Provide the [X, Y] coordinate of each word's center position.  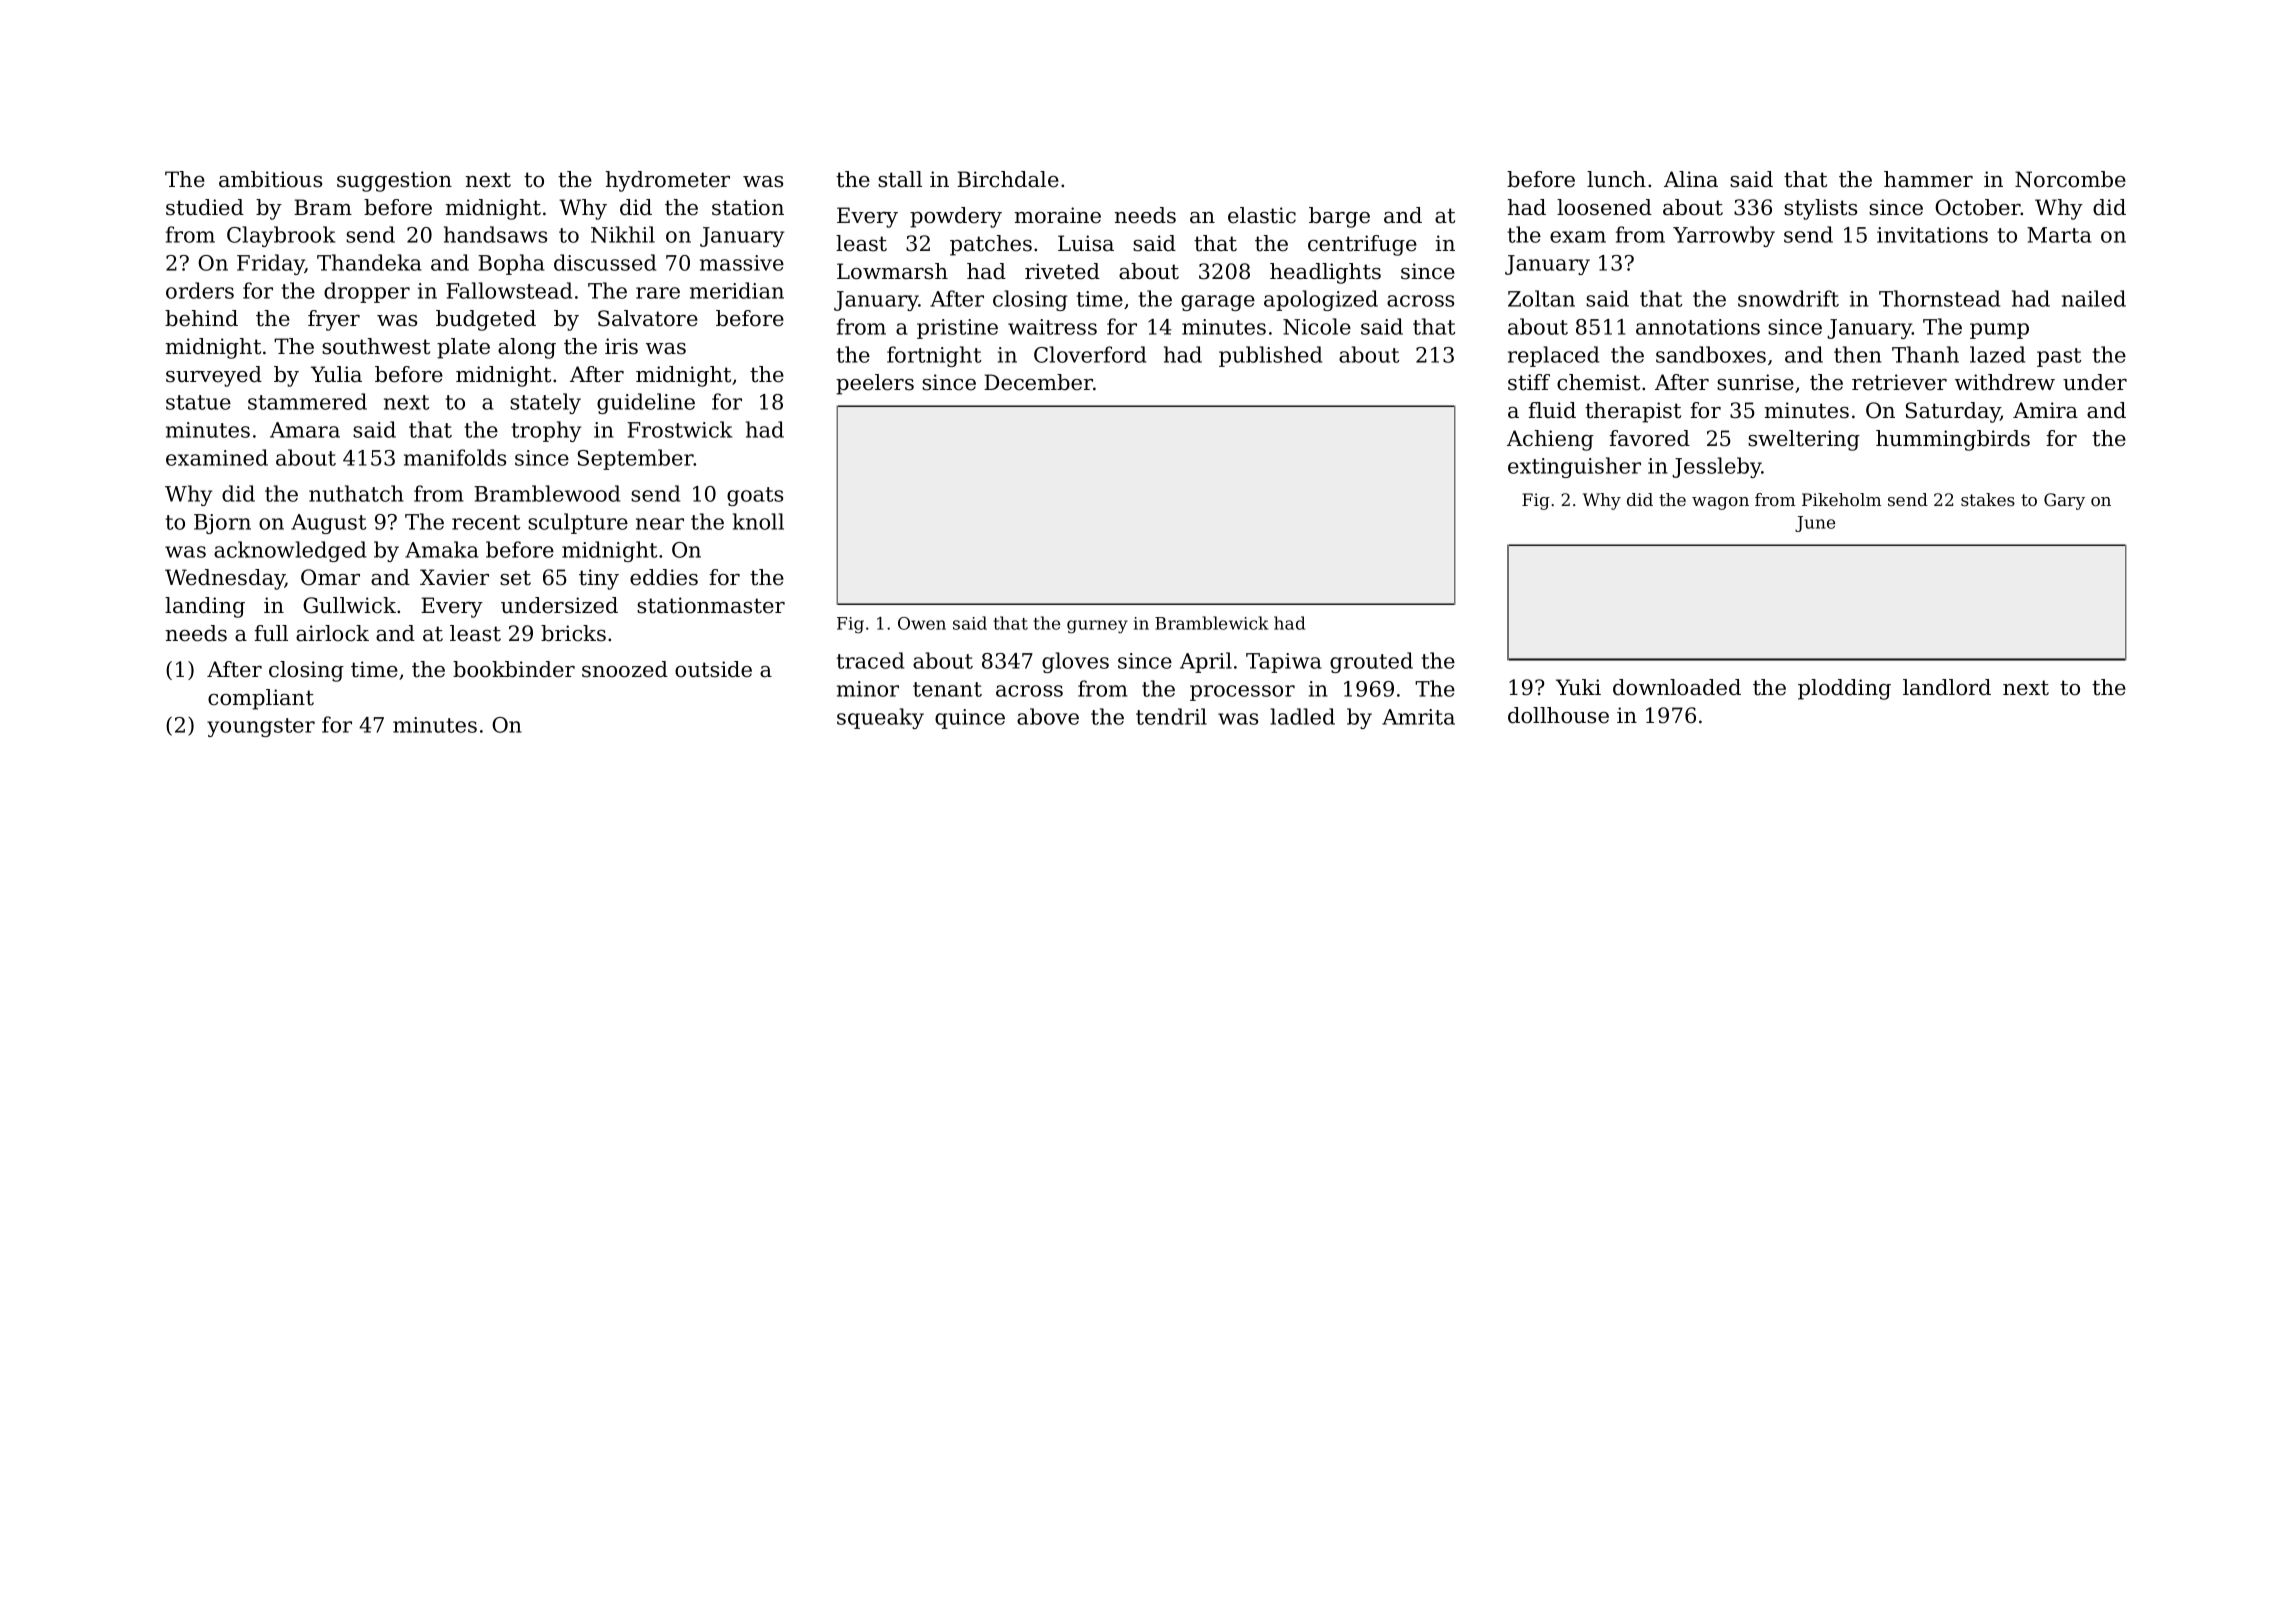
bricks [573, 633]
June [1815, 524]
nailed [2094, 298]
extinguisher [1574, 467]
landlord [1947, 687]
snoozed [625, 669]
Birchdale [1008, 179]
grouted [1371, 662]
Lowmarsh [892, 271]
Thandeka [369, 262]
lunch [1616, 179]
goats [755, 496]
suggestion [394, 181]
